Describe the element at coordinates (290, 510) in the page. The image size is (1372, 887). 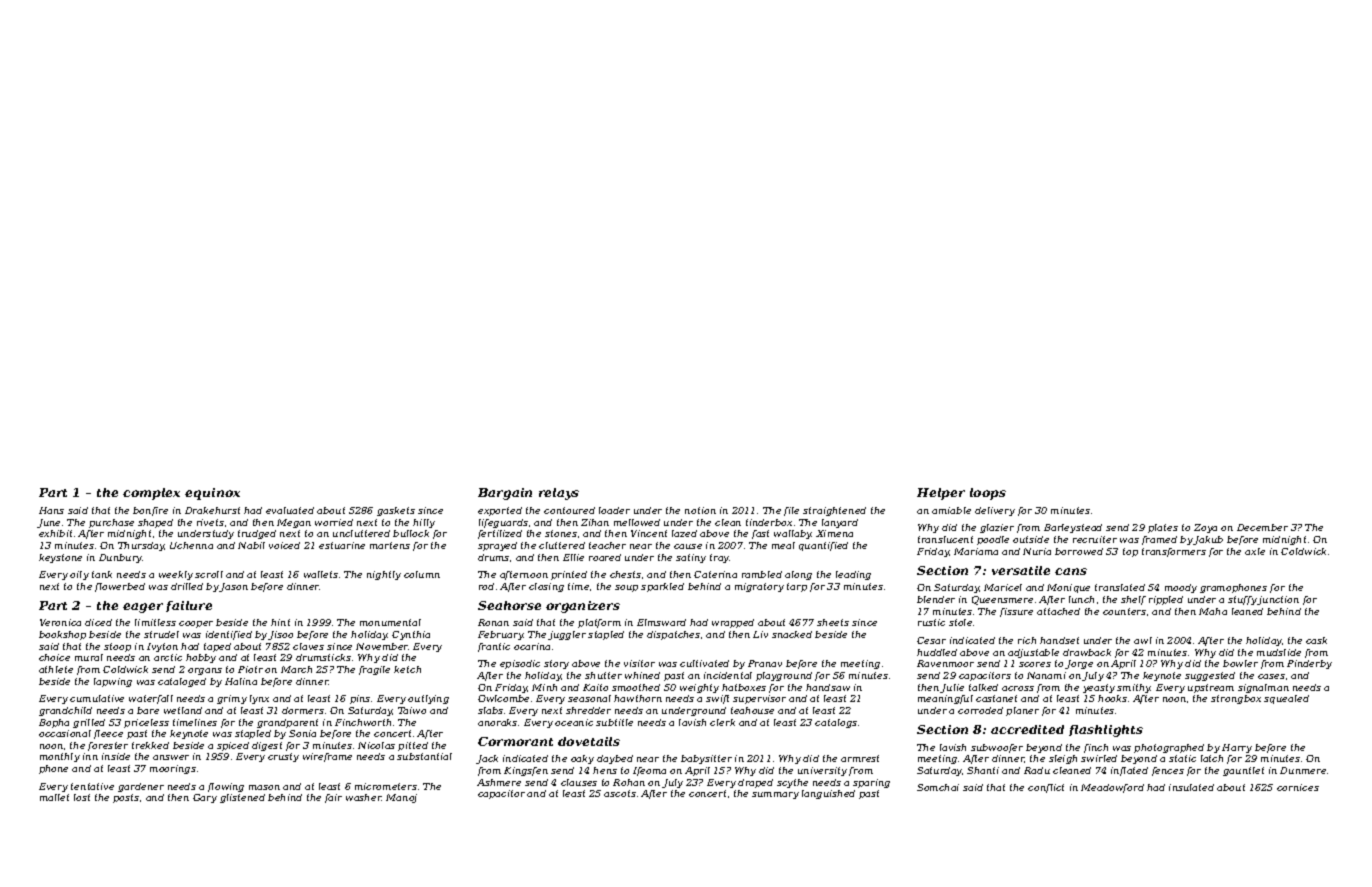
I see `evaluated` at that location.
